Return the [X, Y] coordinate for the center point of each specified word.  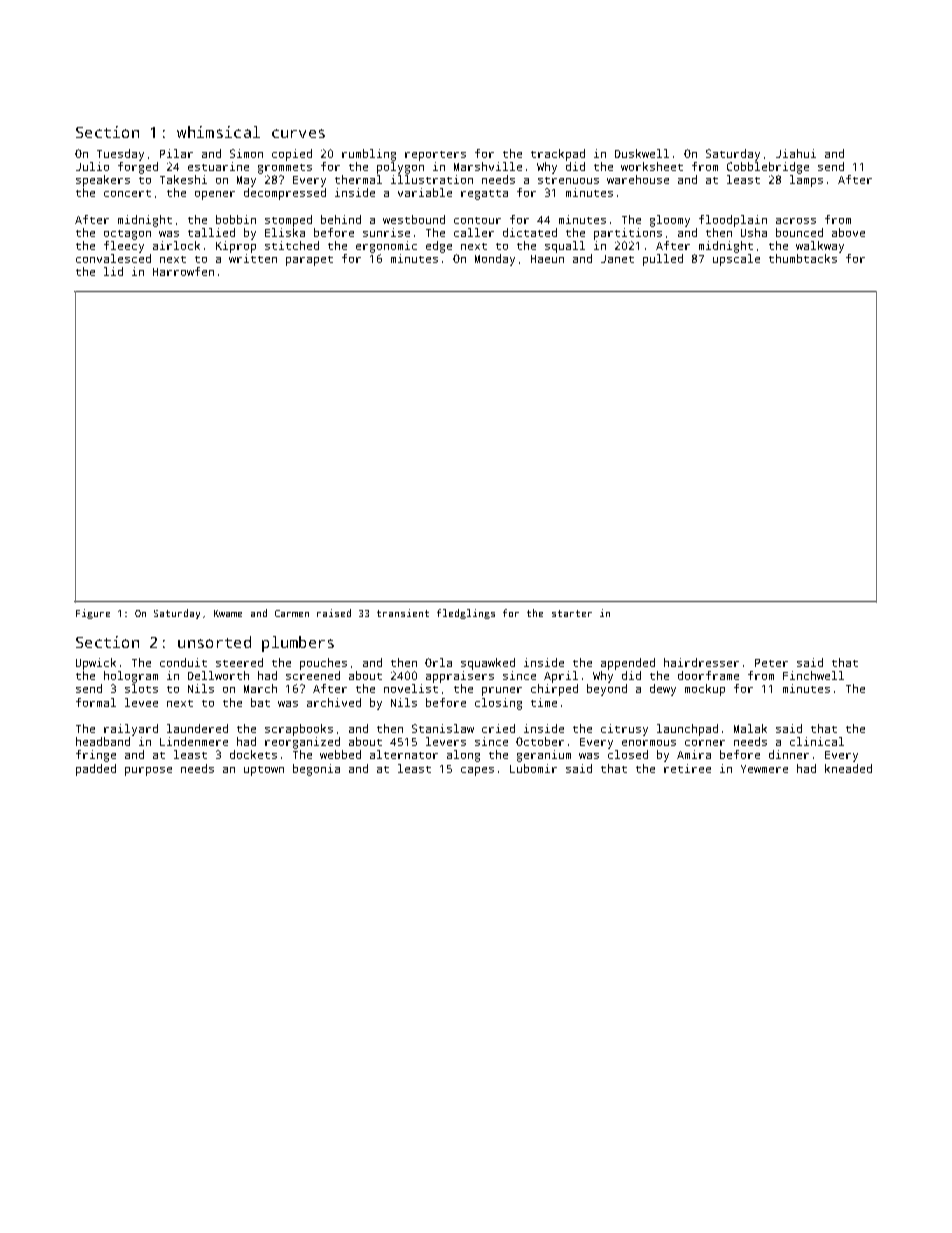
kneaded [848, 768]
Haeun [547, 259]
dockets [253, 754]
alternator [404, 754]
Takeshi [183, 179]
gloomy [670, 221]
